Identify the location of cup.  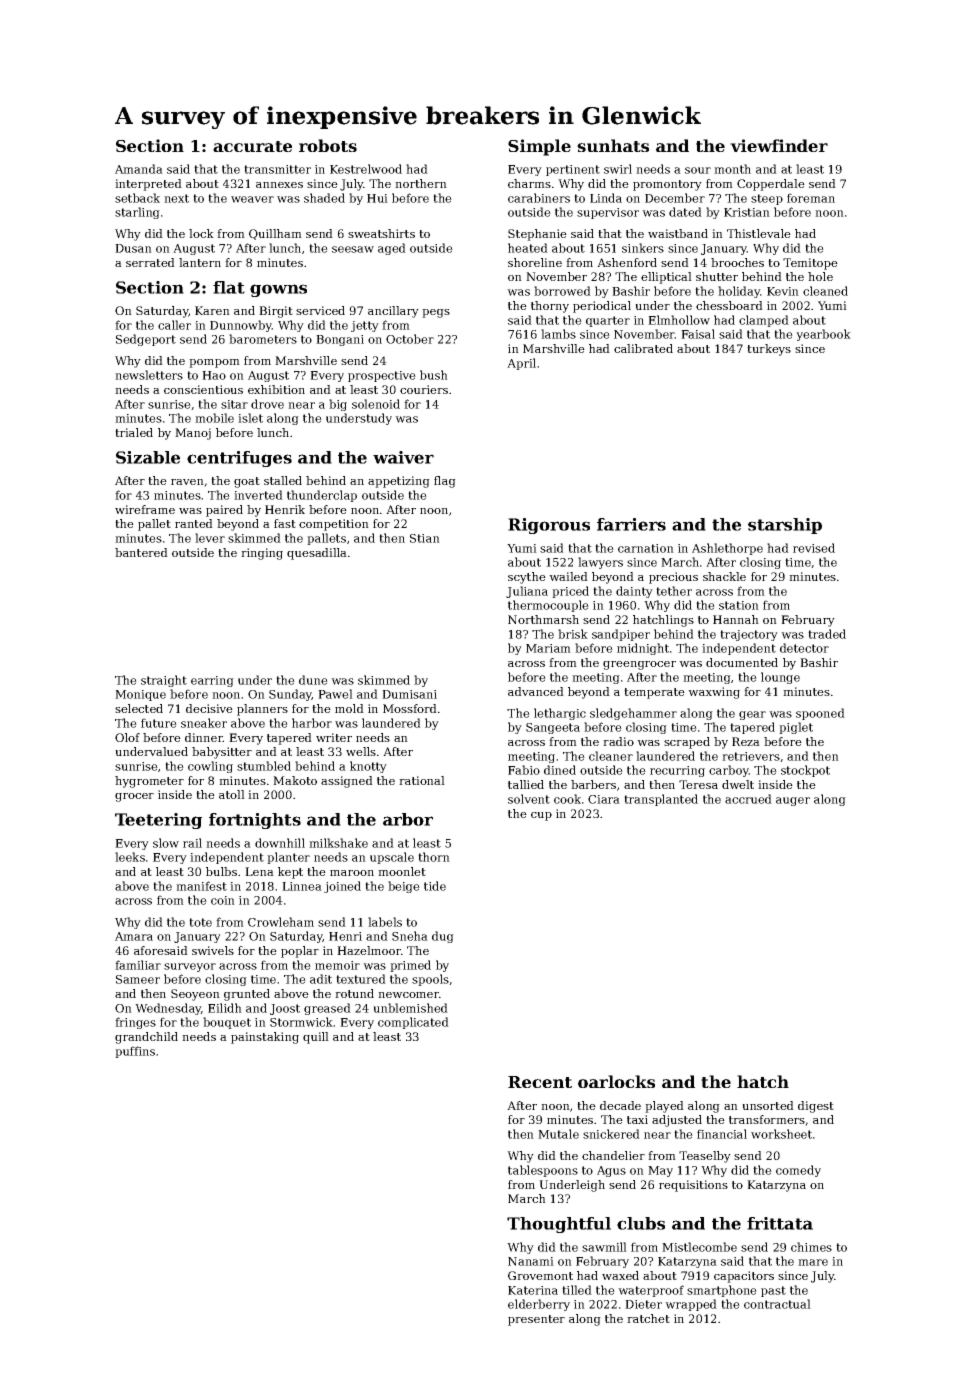
(541, 816).
